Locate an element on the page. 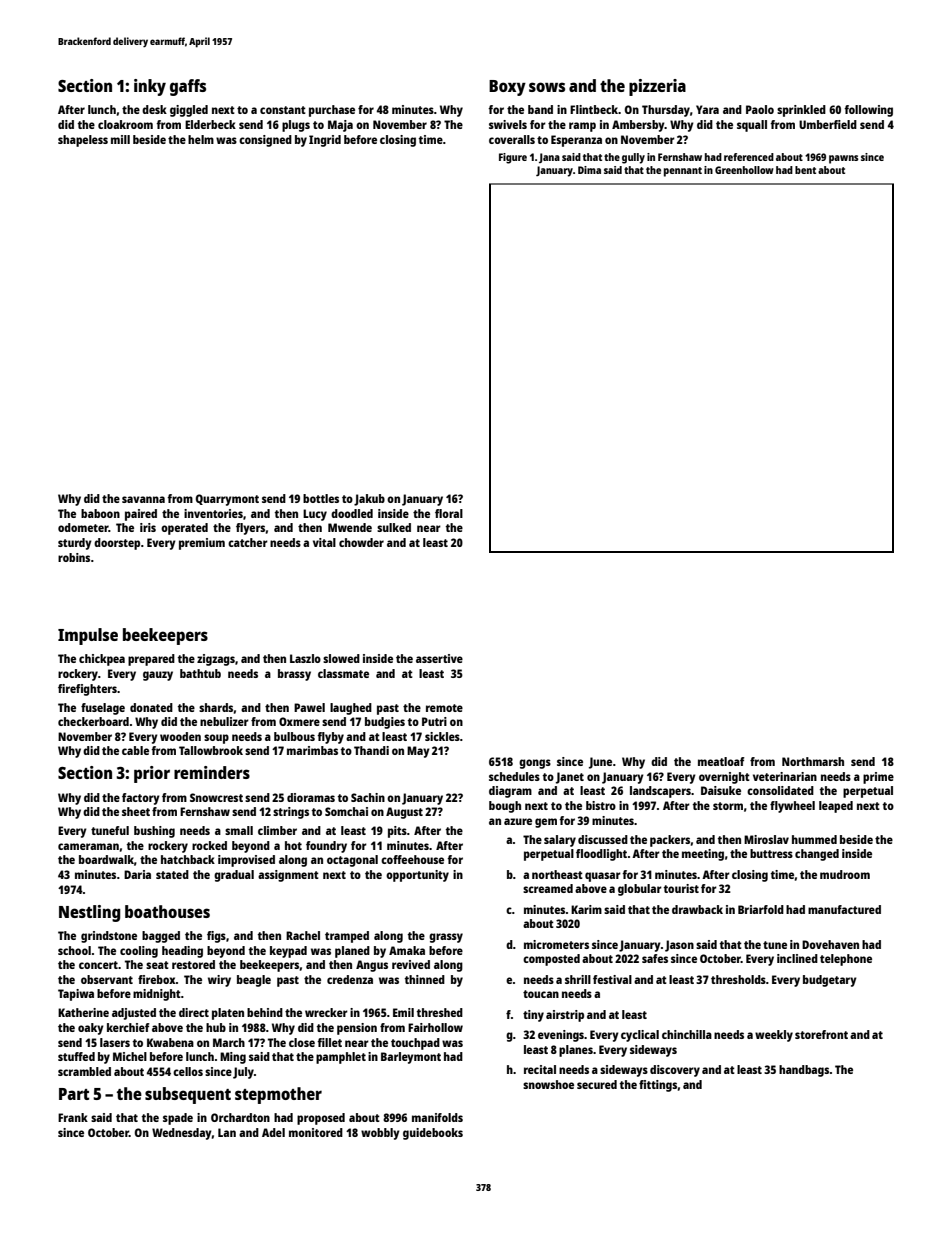 The image size is (952, 1233). sprinkled is located at coordinates (801, 111).
